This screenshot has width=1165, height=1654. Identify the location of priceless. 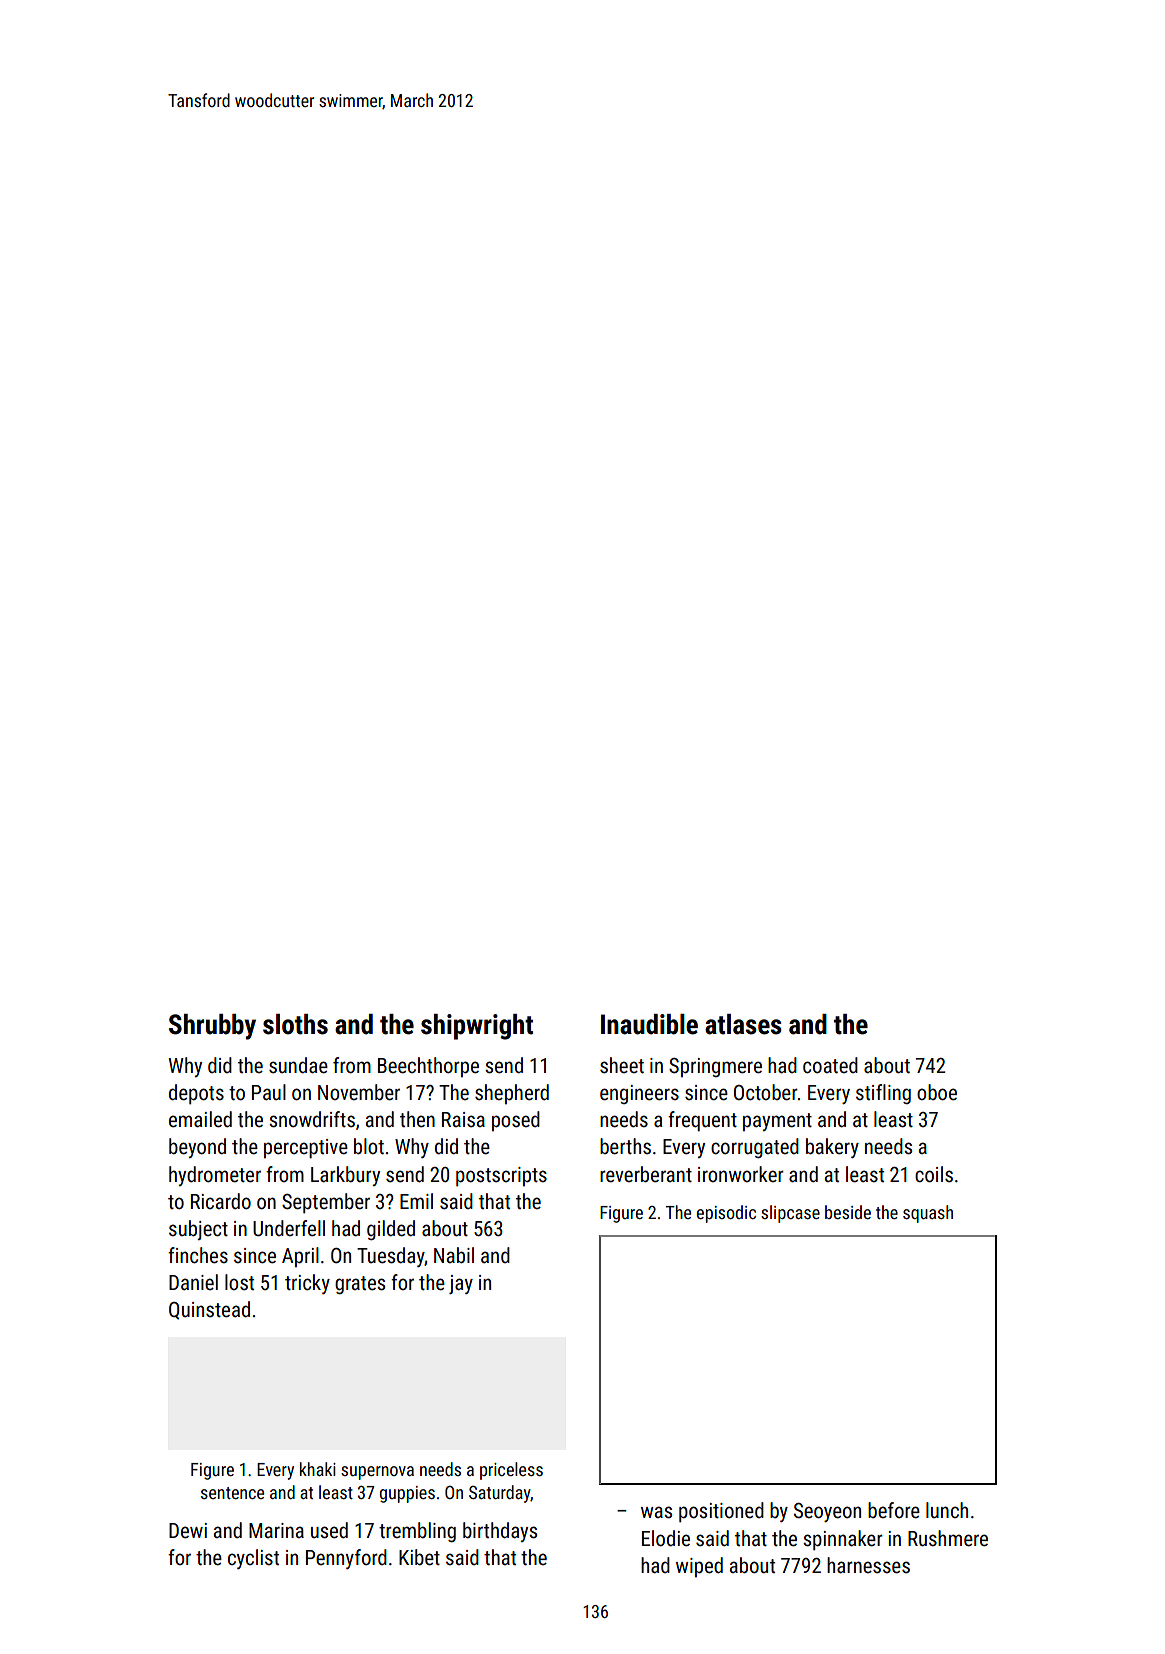
(511, 1471).
